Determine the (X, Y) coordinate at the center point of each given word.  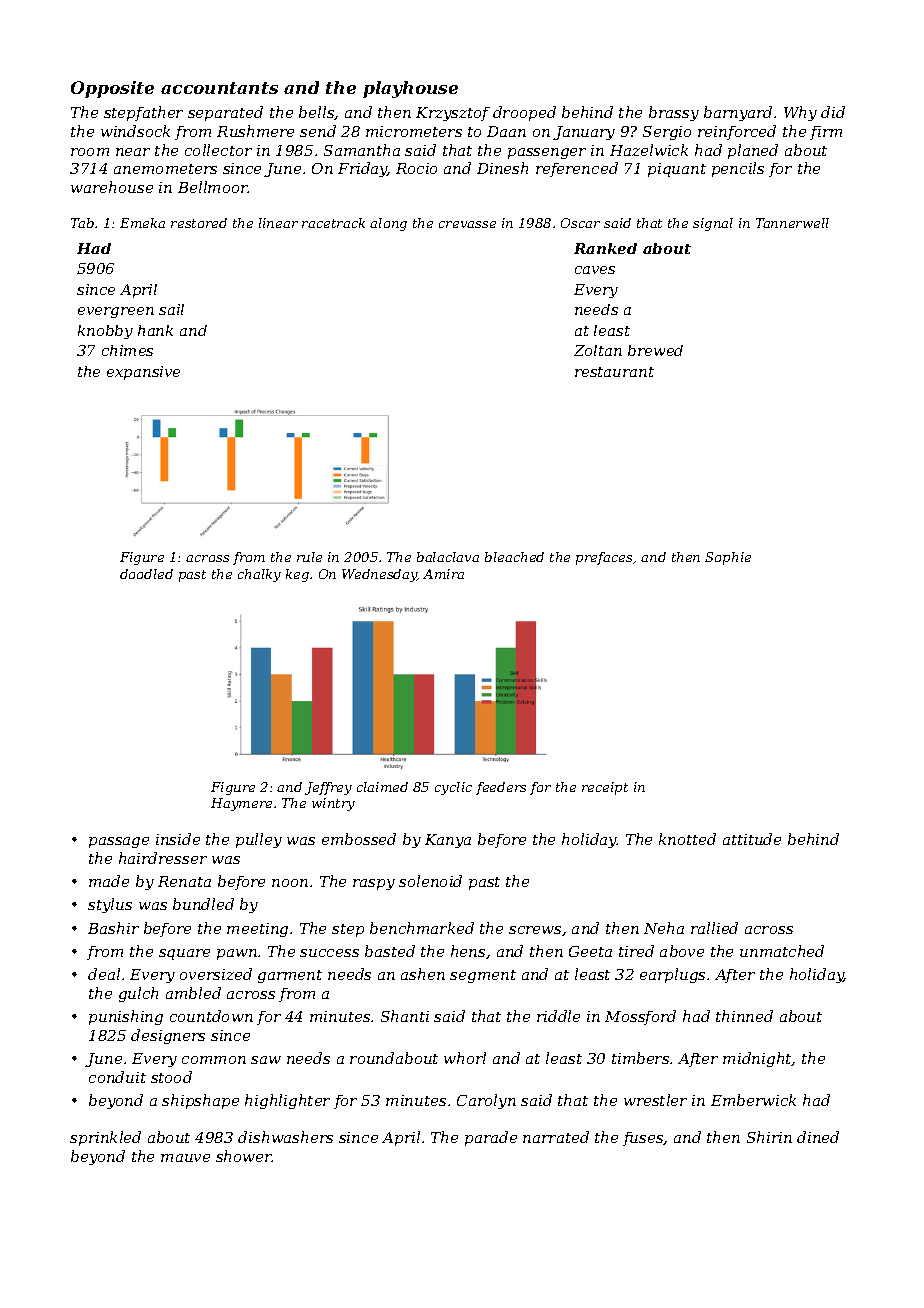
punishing (126, 1017)
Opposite (112, 89)
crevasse (467, 224)
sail (171, 309)
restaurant (614, 372)
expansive (143, 373)
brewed (655, 350)
